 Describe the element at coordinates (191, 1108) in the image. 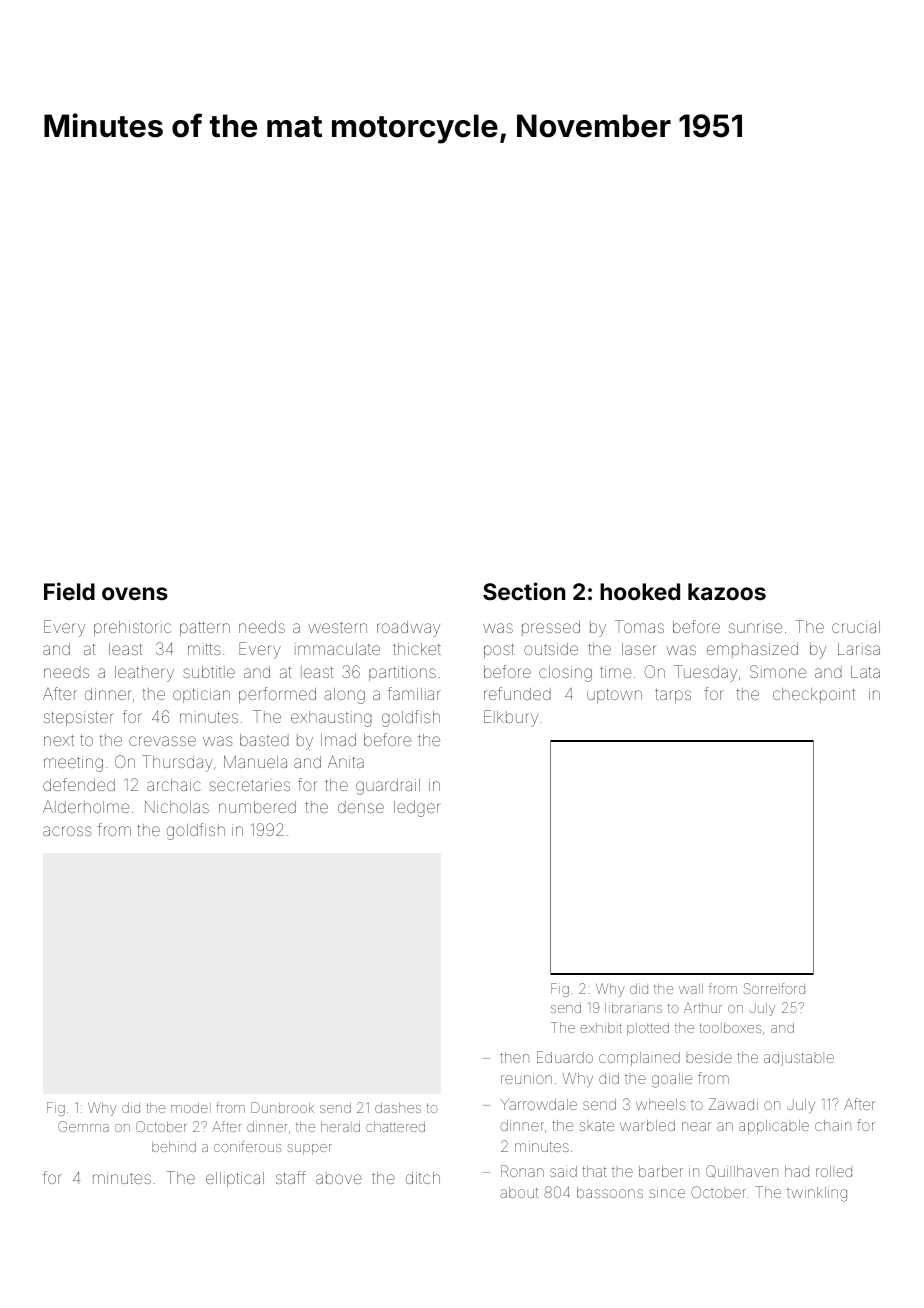

I see `model` at that location.
